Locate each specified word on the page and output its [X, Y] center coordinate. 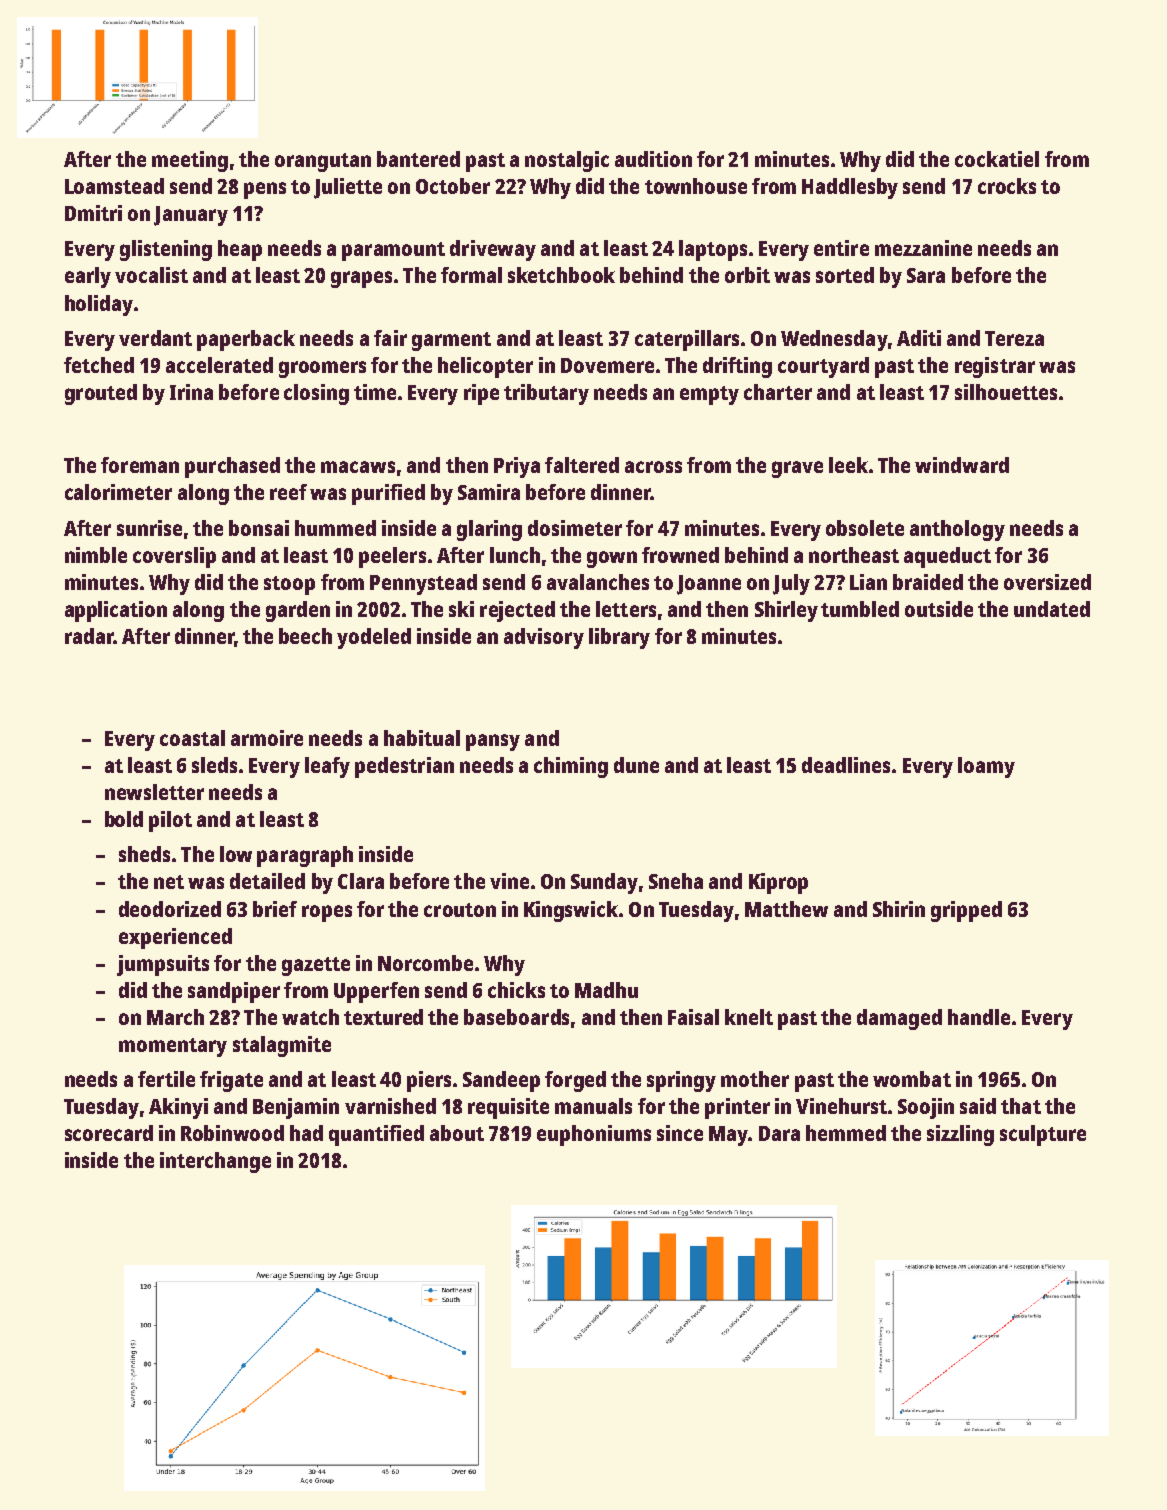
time [375, 392]
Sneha [676, 881]
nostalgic [567, 161]
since [680, 1133]
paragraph [305, 856]
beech [305, 636]
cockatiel [997, 159]
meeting [190, 161]
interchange [215, 1162]
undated [1052, 609]
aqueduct [947, 557]
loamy [986, 767]
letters [626, 609]
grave [797, 469]
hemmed [846, 1133]
